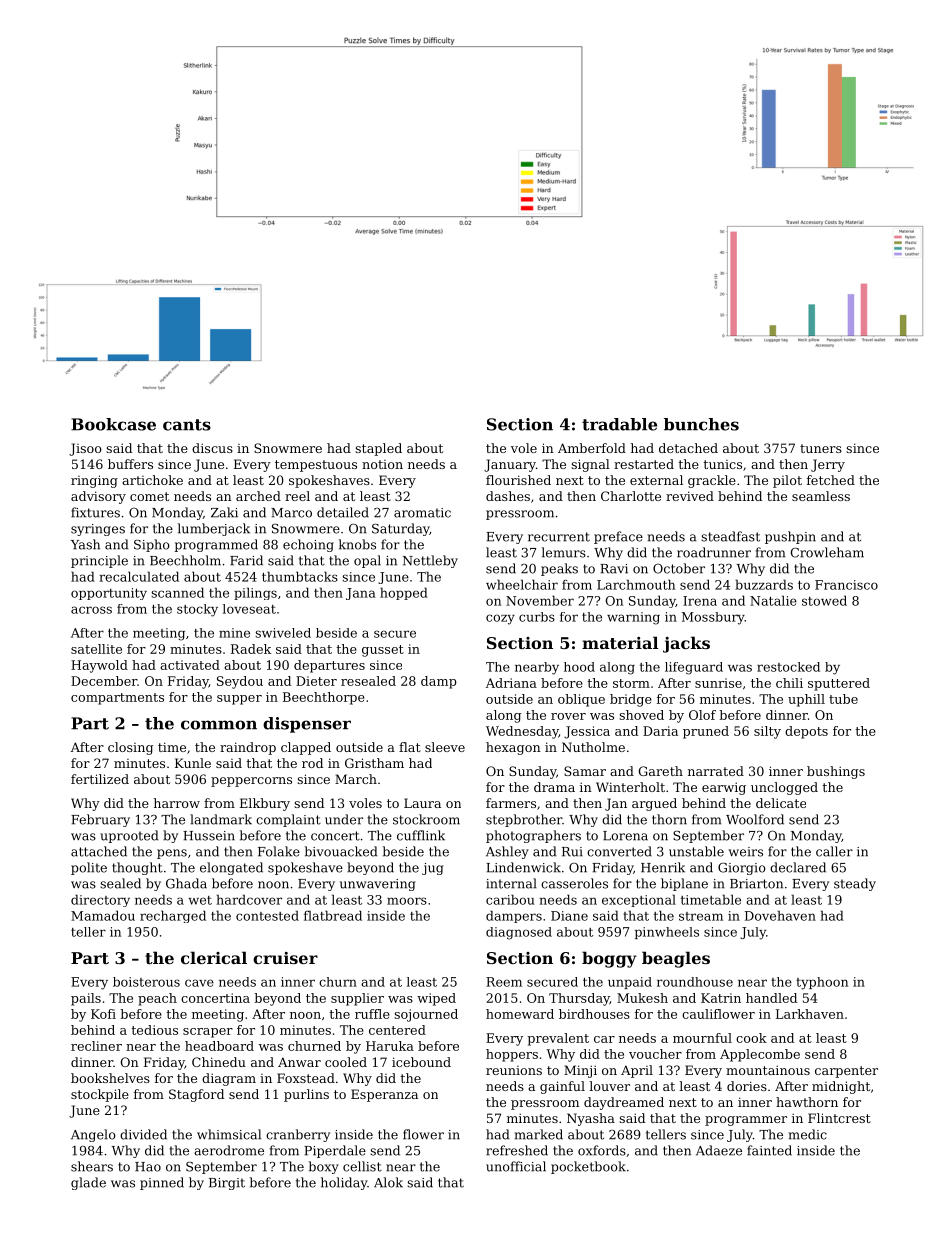  I want to click on tuners, so click(821, 448).
